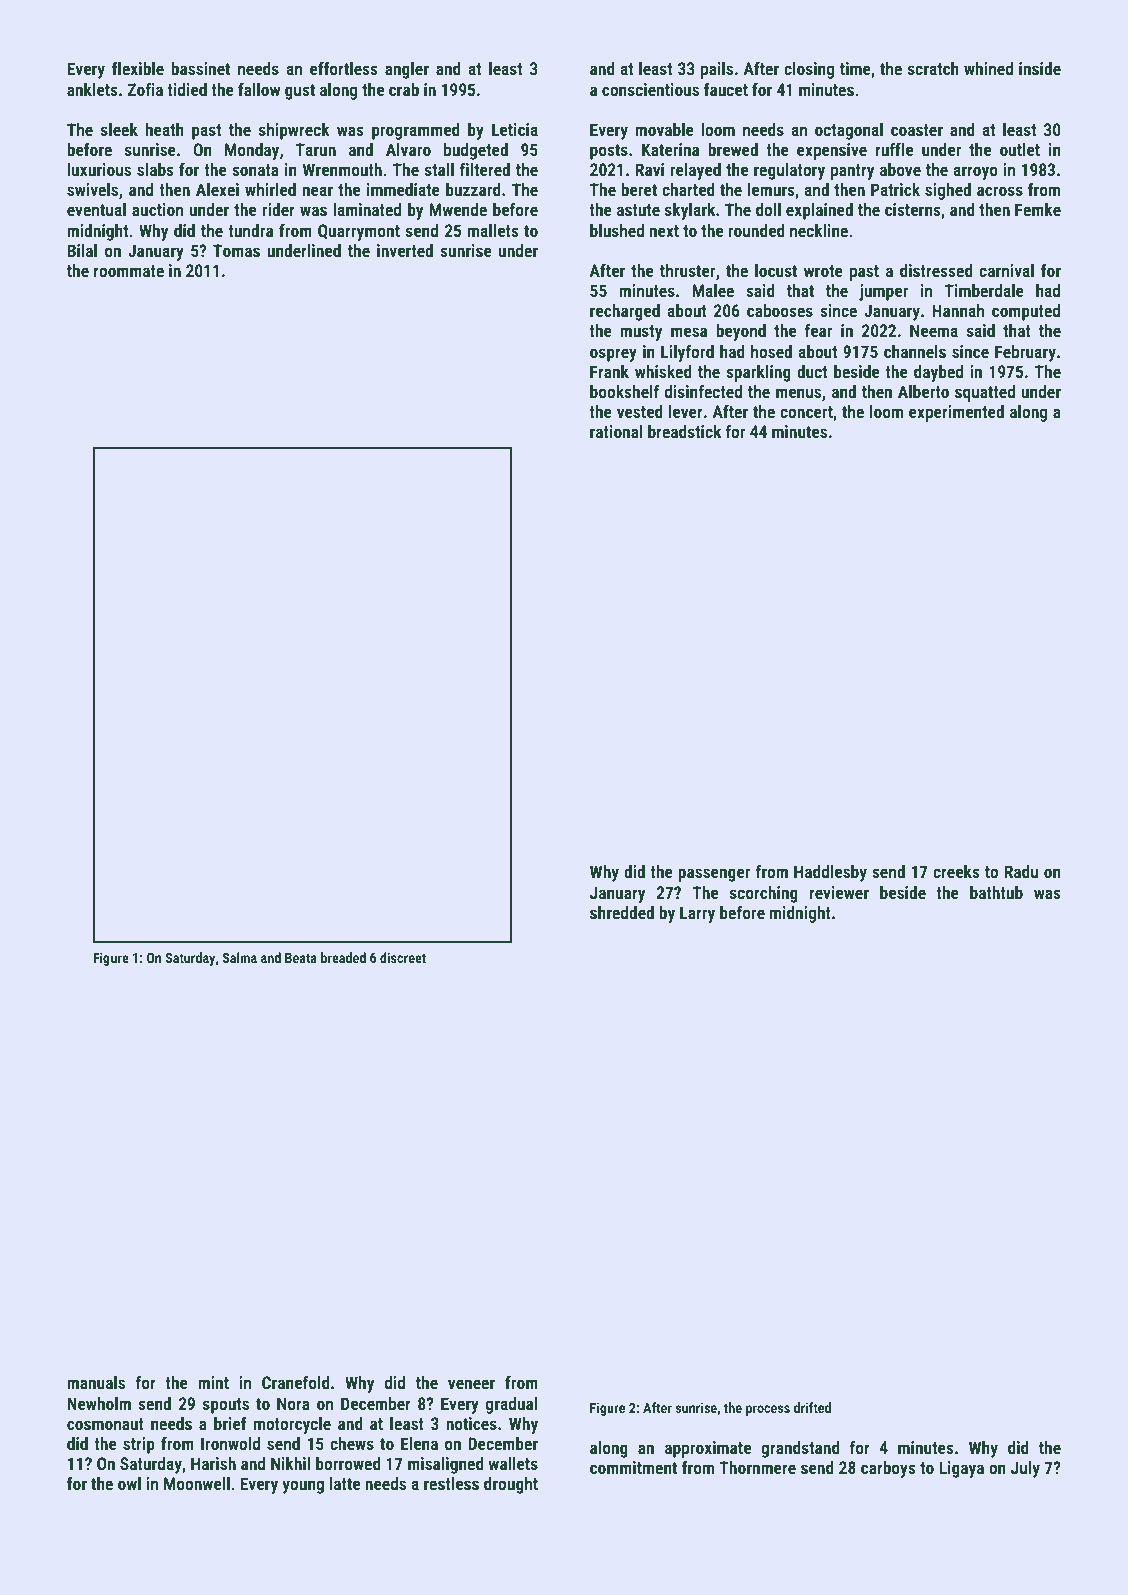 The image size is (1128, 1595). What do you see at coordinates (956, 871) in the screenshot?
I see `creeks` at bounding box center [956, 871].
